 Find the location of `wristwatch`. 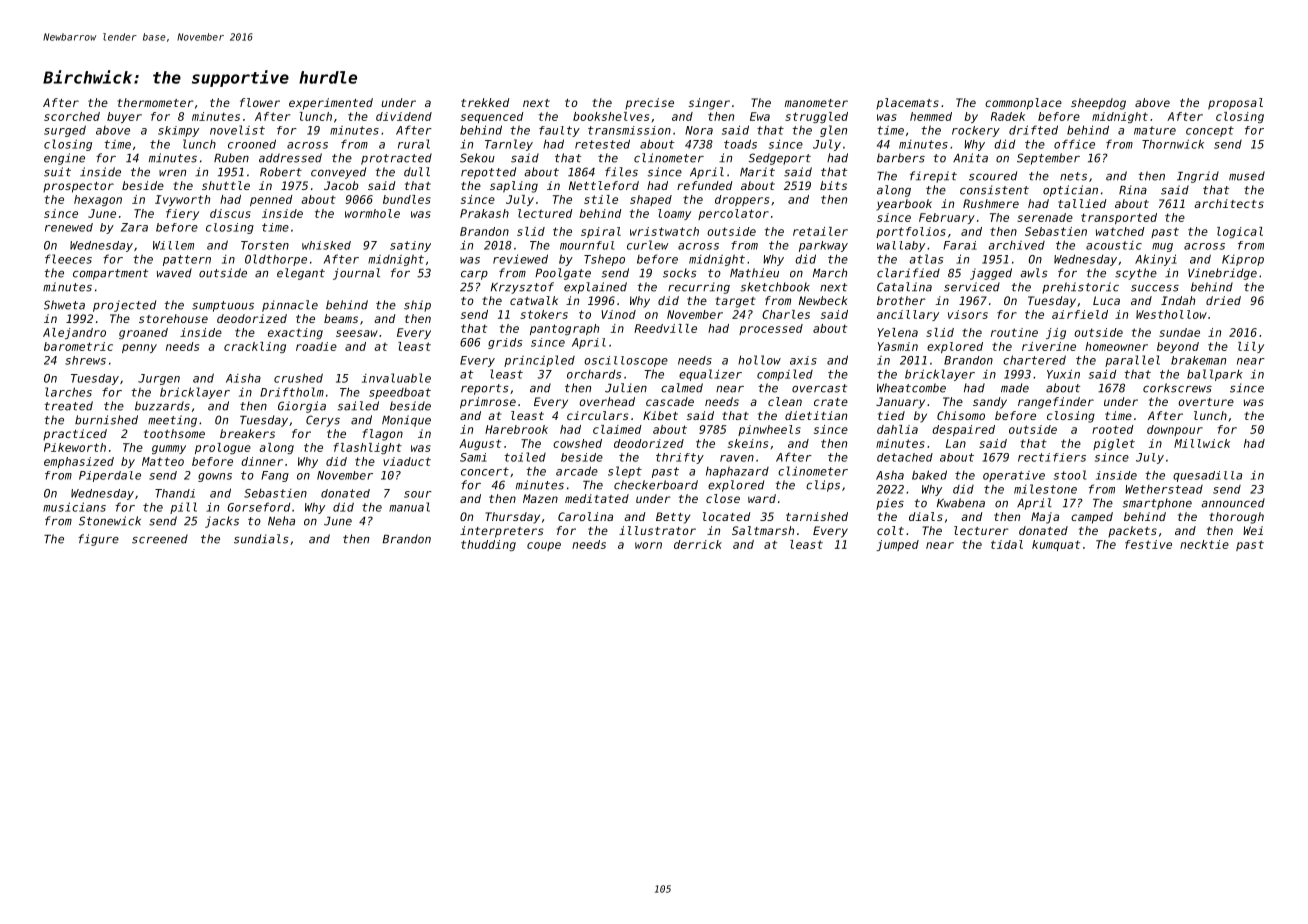

wristwatch is located at coordinates (664, 231).
